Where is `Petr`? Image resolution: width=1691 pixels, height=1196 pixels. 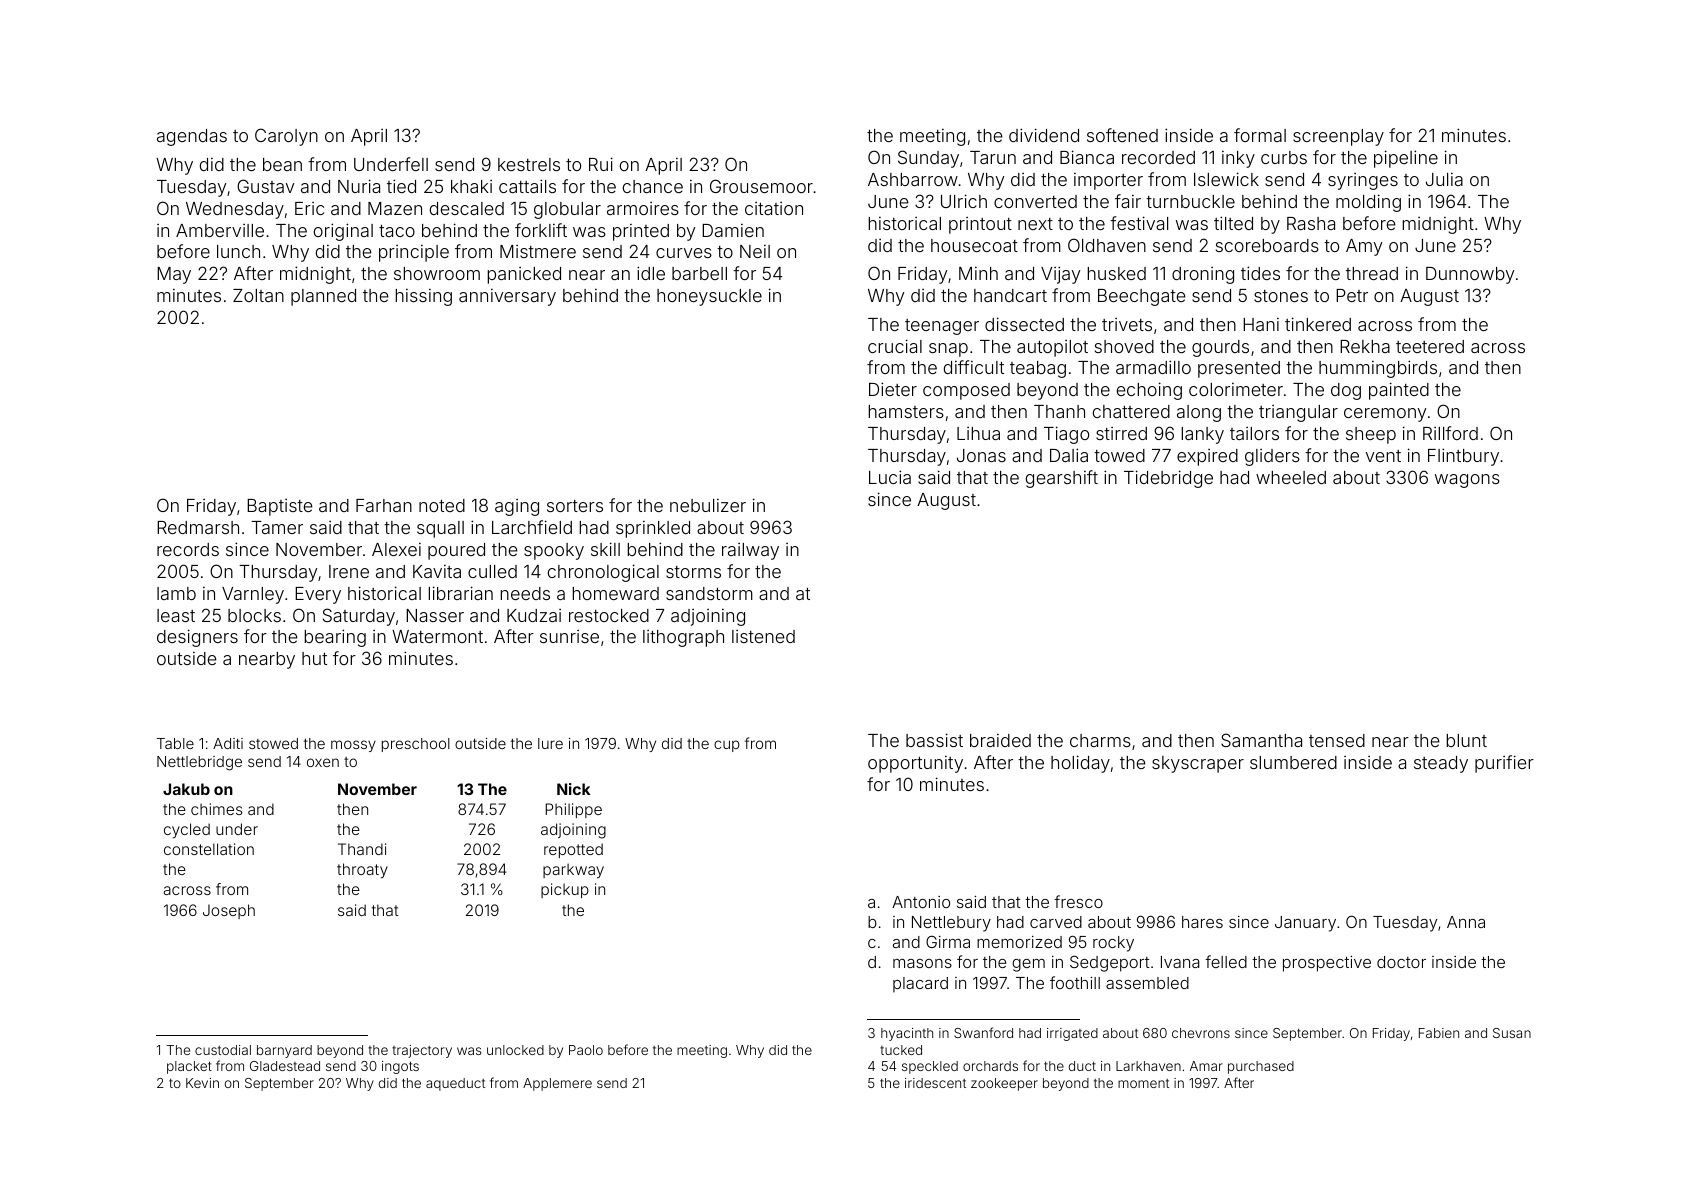
Petr is located at coordinates (1352, 295).
